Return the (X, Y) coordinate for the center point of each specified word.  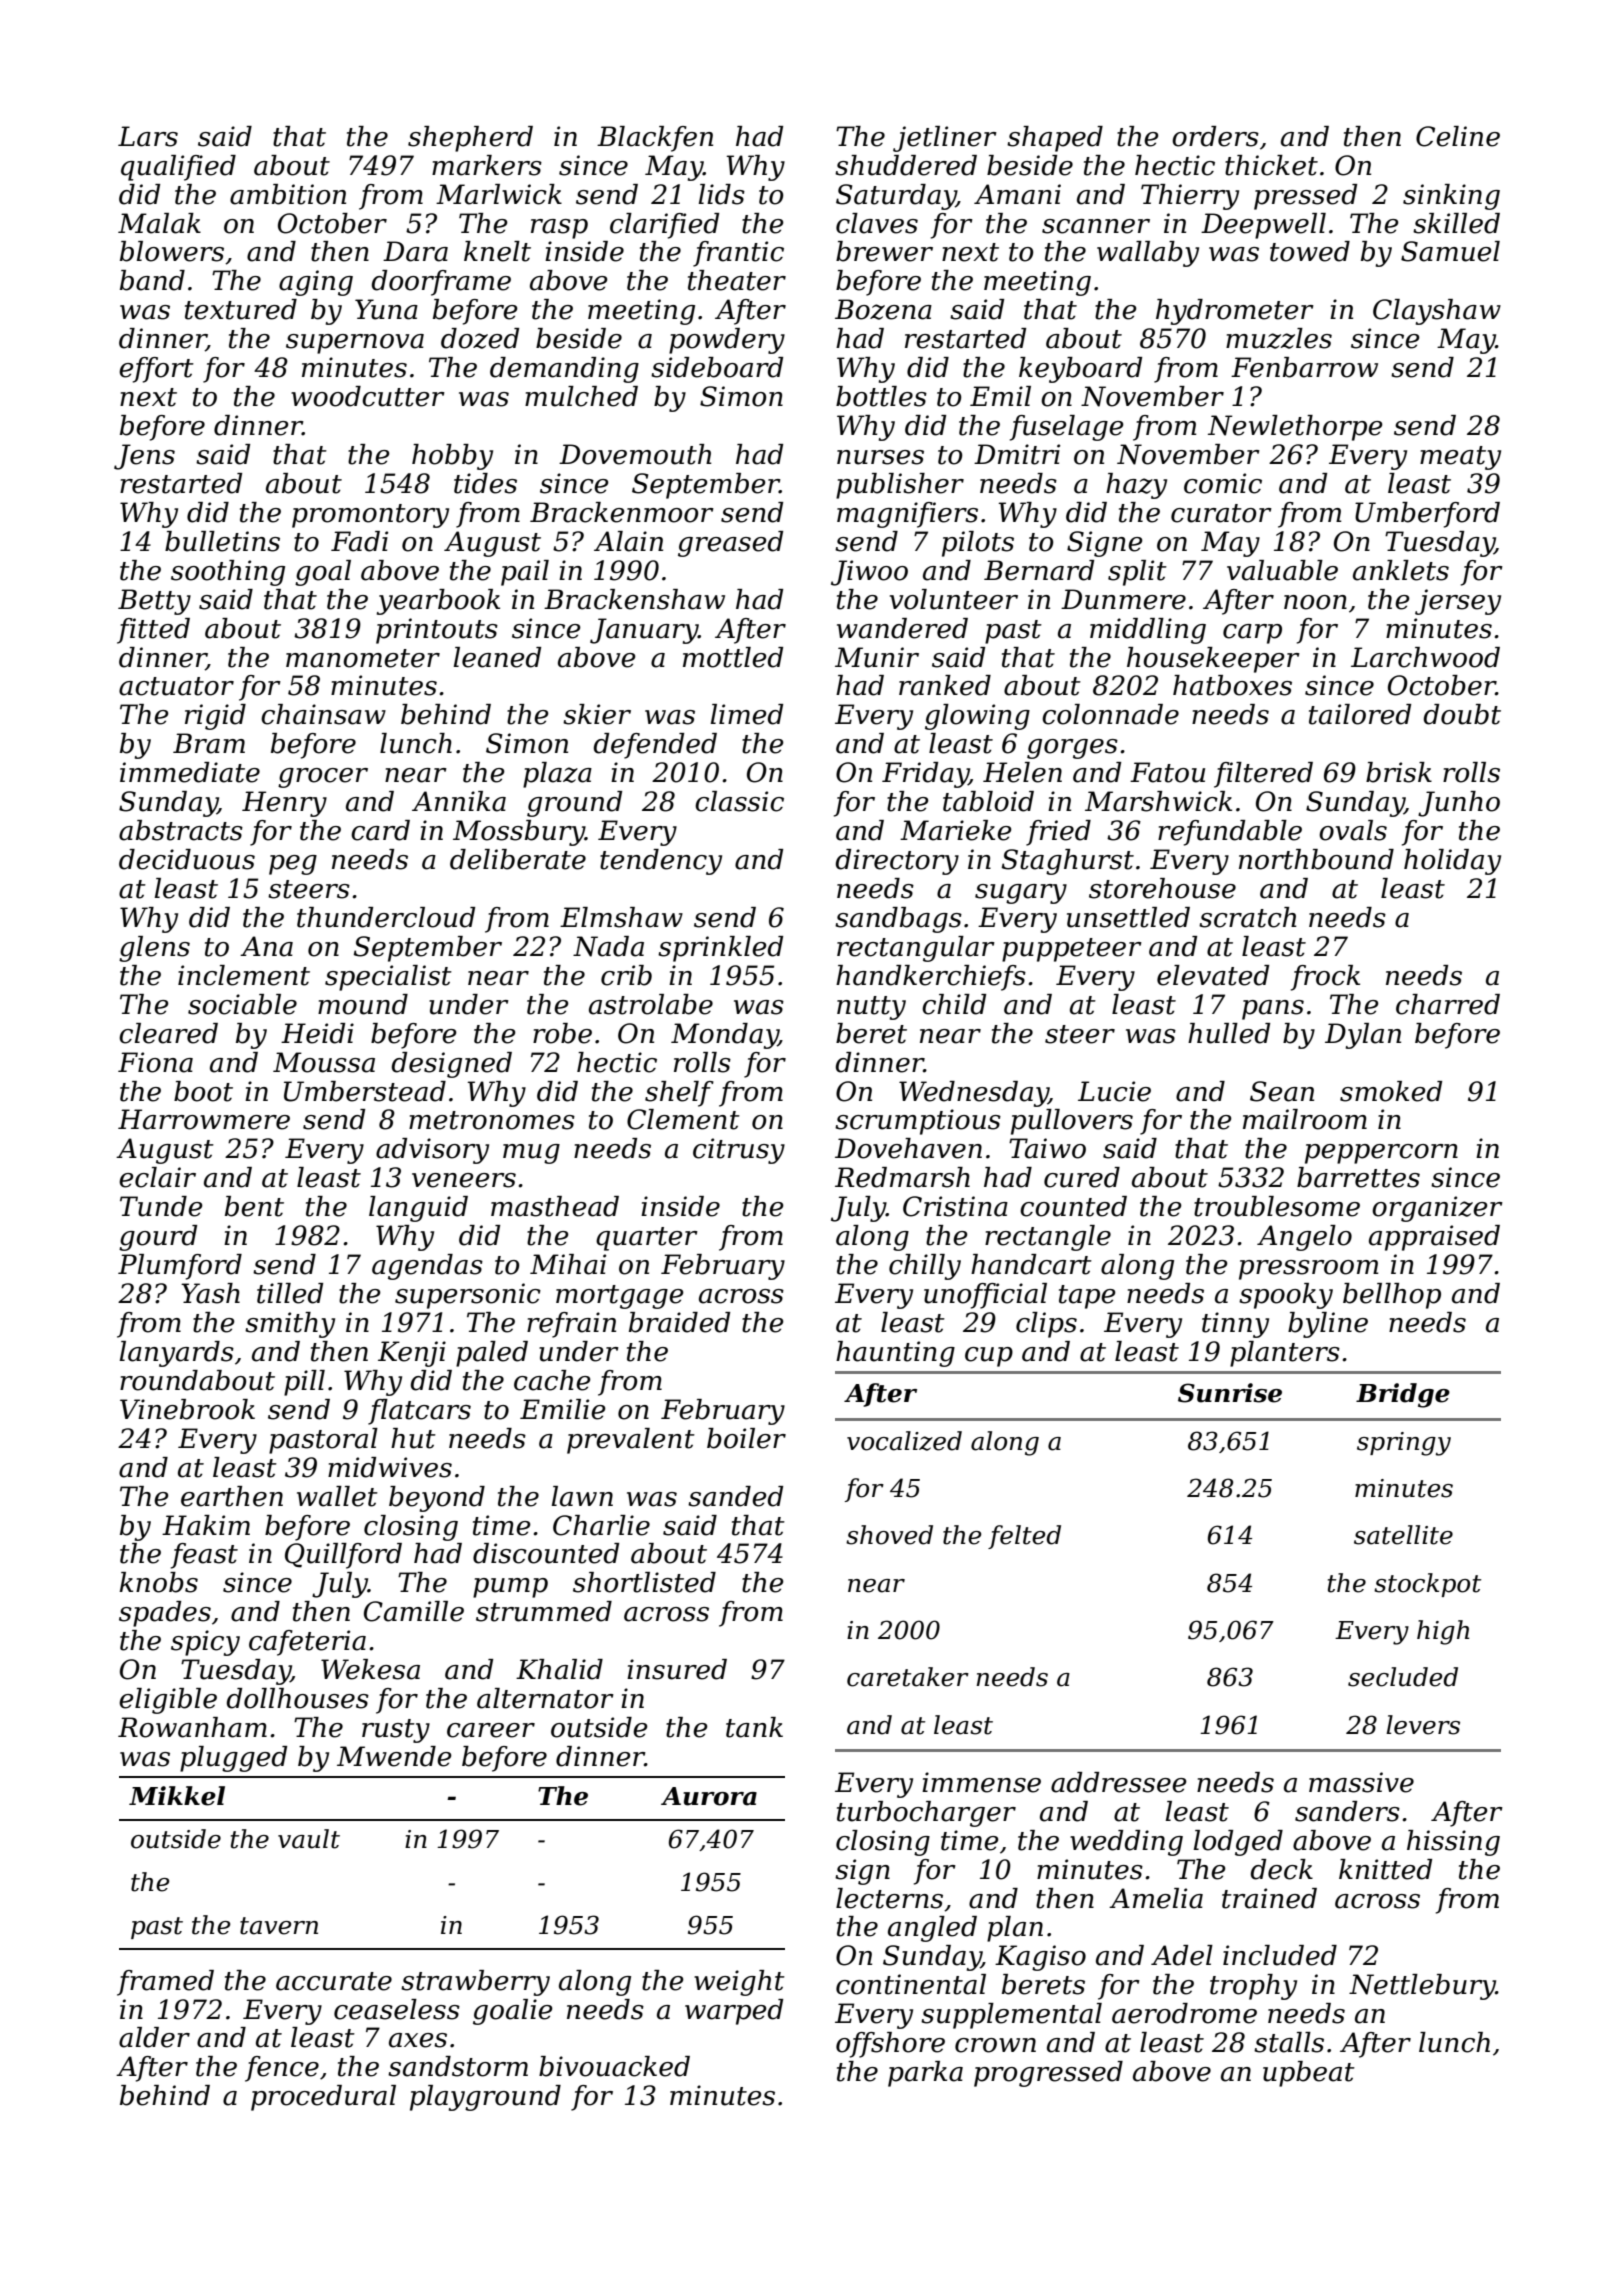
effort (156, 370)
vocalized (904, 1441)
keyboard (1080, 370)
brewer (884, 251)
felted (1024, 1537)
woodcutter (368, 396)
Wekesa (370, 1669)
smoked (1391, 1091)
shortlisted (644, 1582)
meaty (1460, 458)
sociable (242, 1004)
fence (282, 2069)
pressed (1305, 197)
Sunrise (1230, 1393)
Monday (724, 1036)
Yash (210, 1293)
